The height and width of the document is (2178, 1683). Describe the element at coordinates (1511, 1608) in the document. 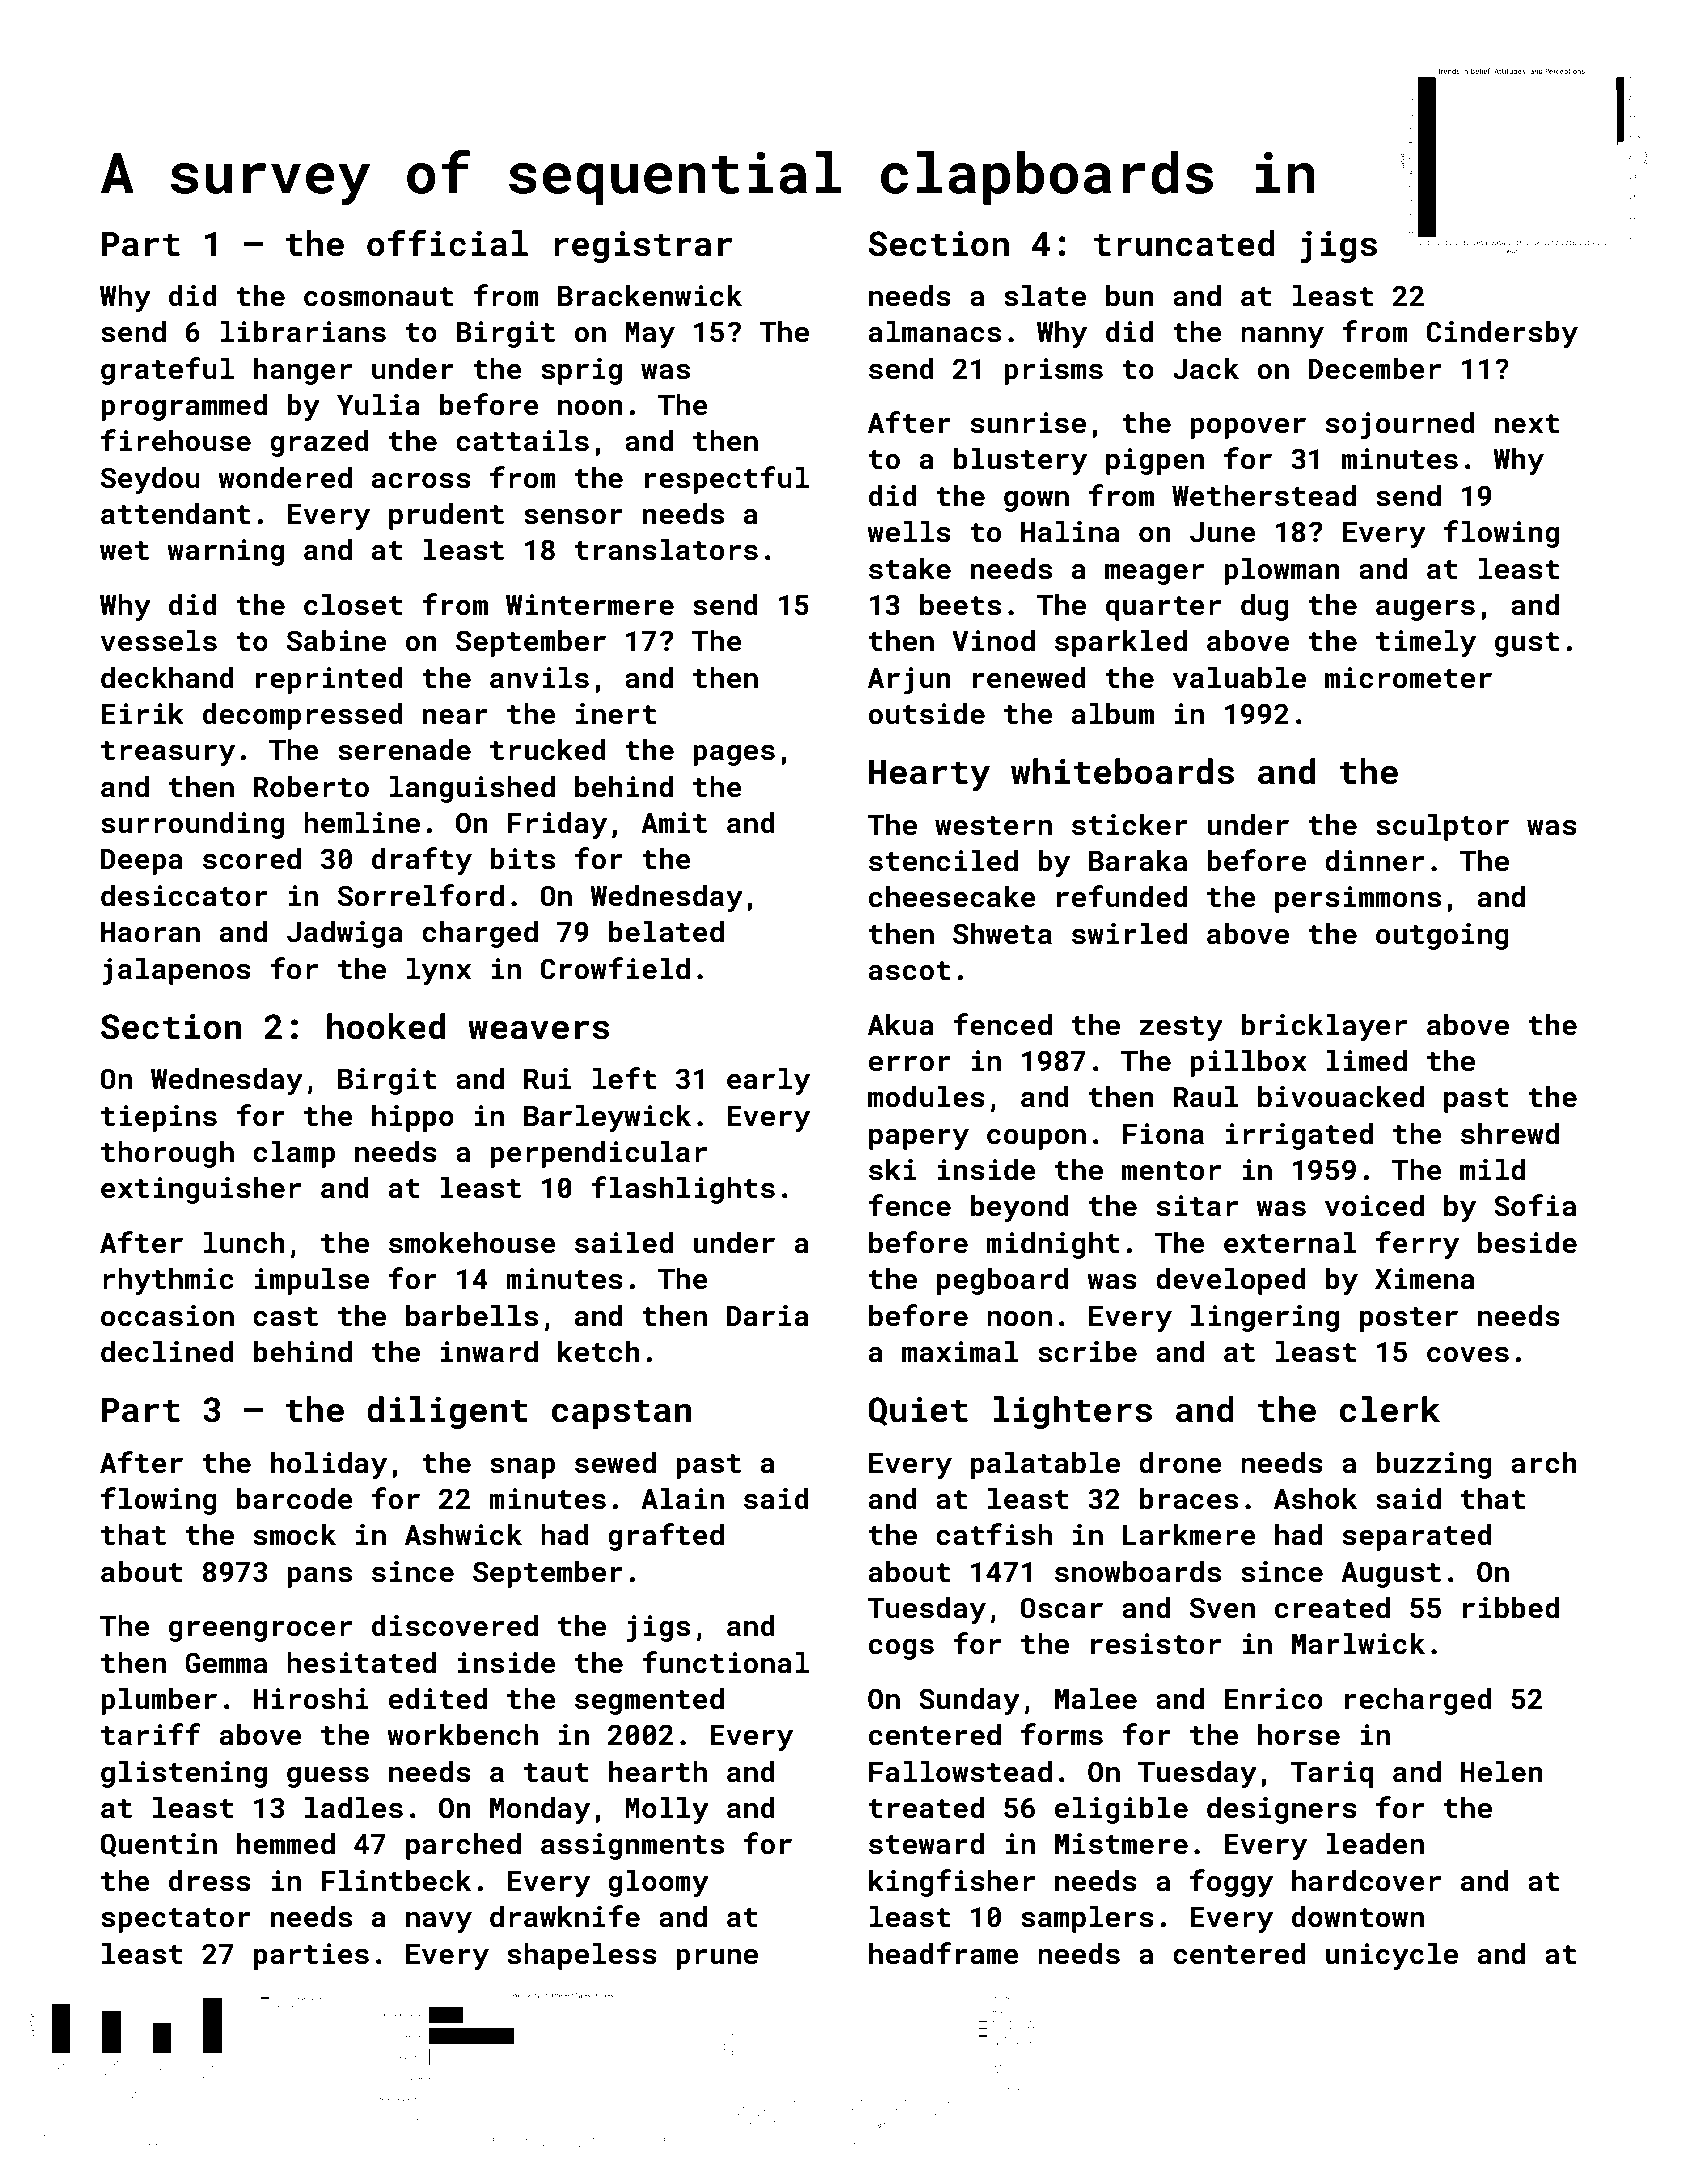

I see `ribbed` at that location.
